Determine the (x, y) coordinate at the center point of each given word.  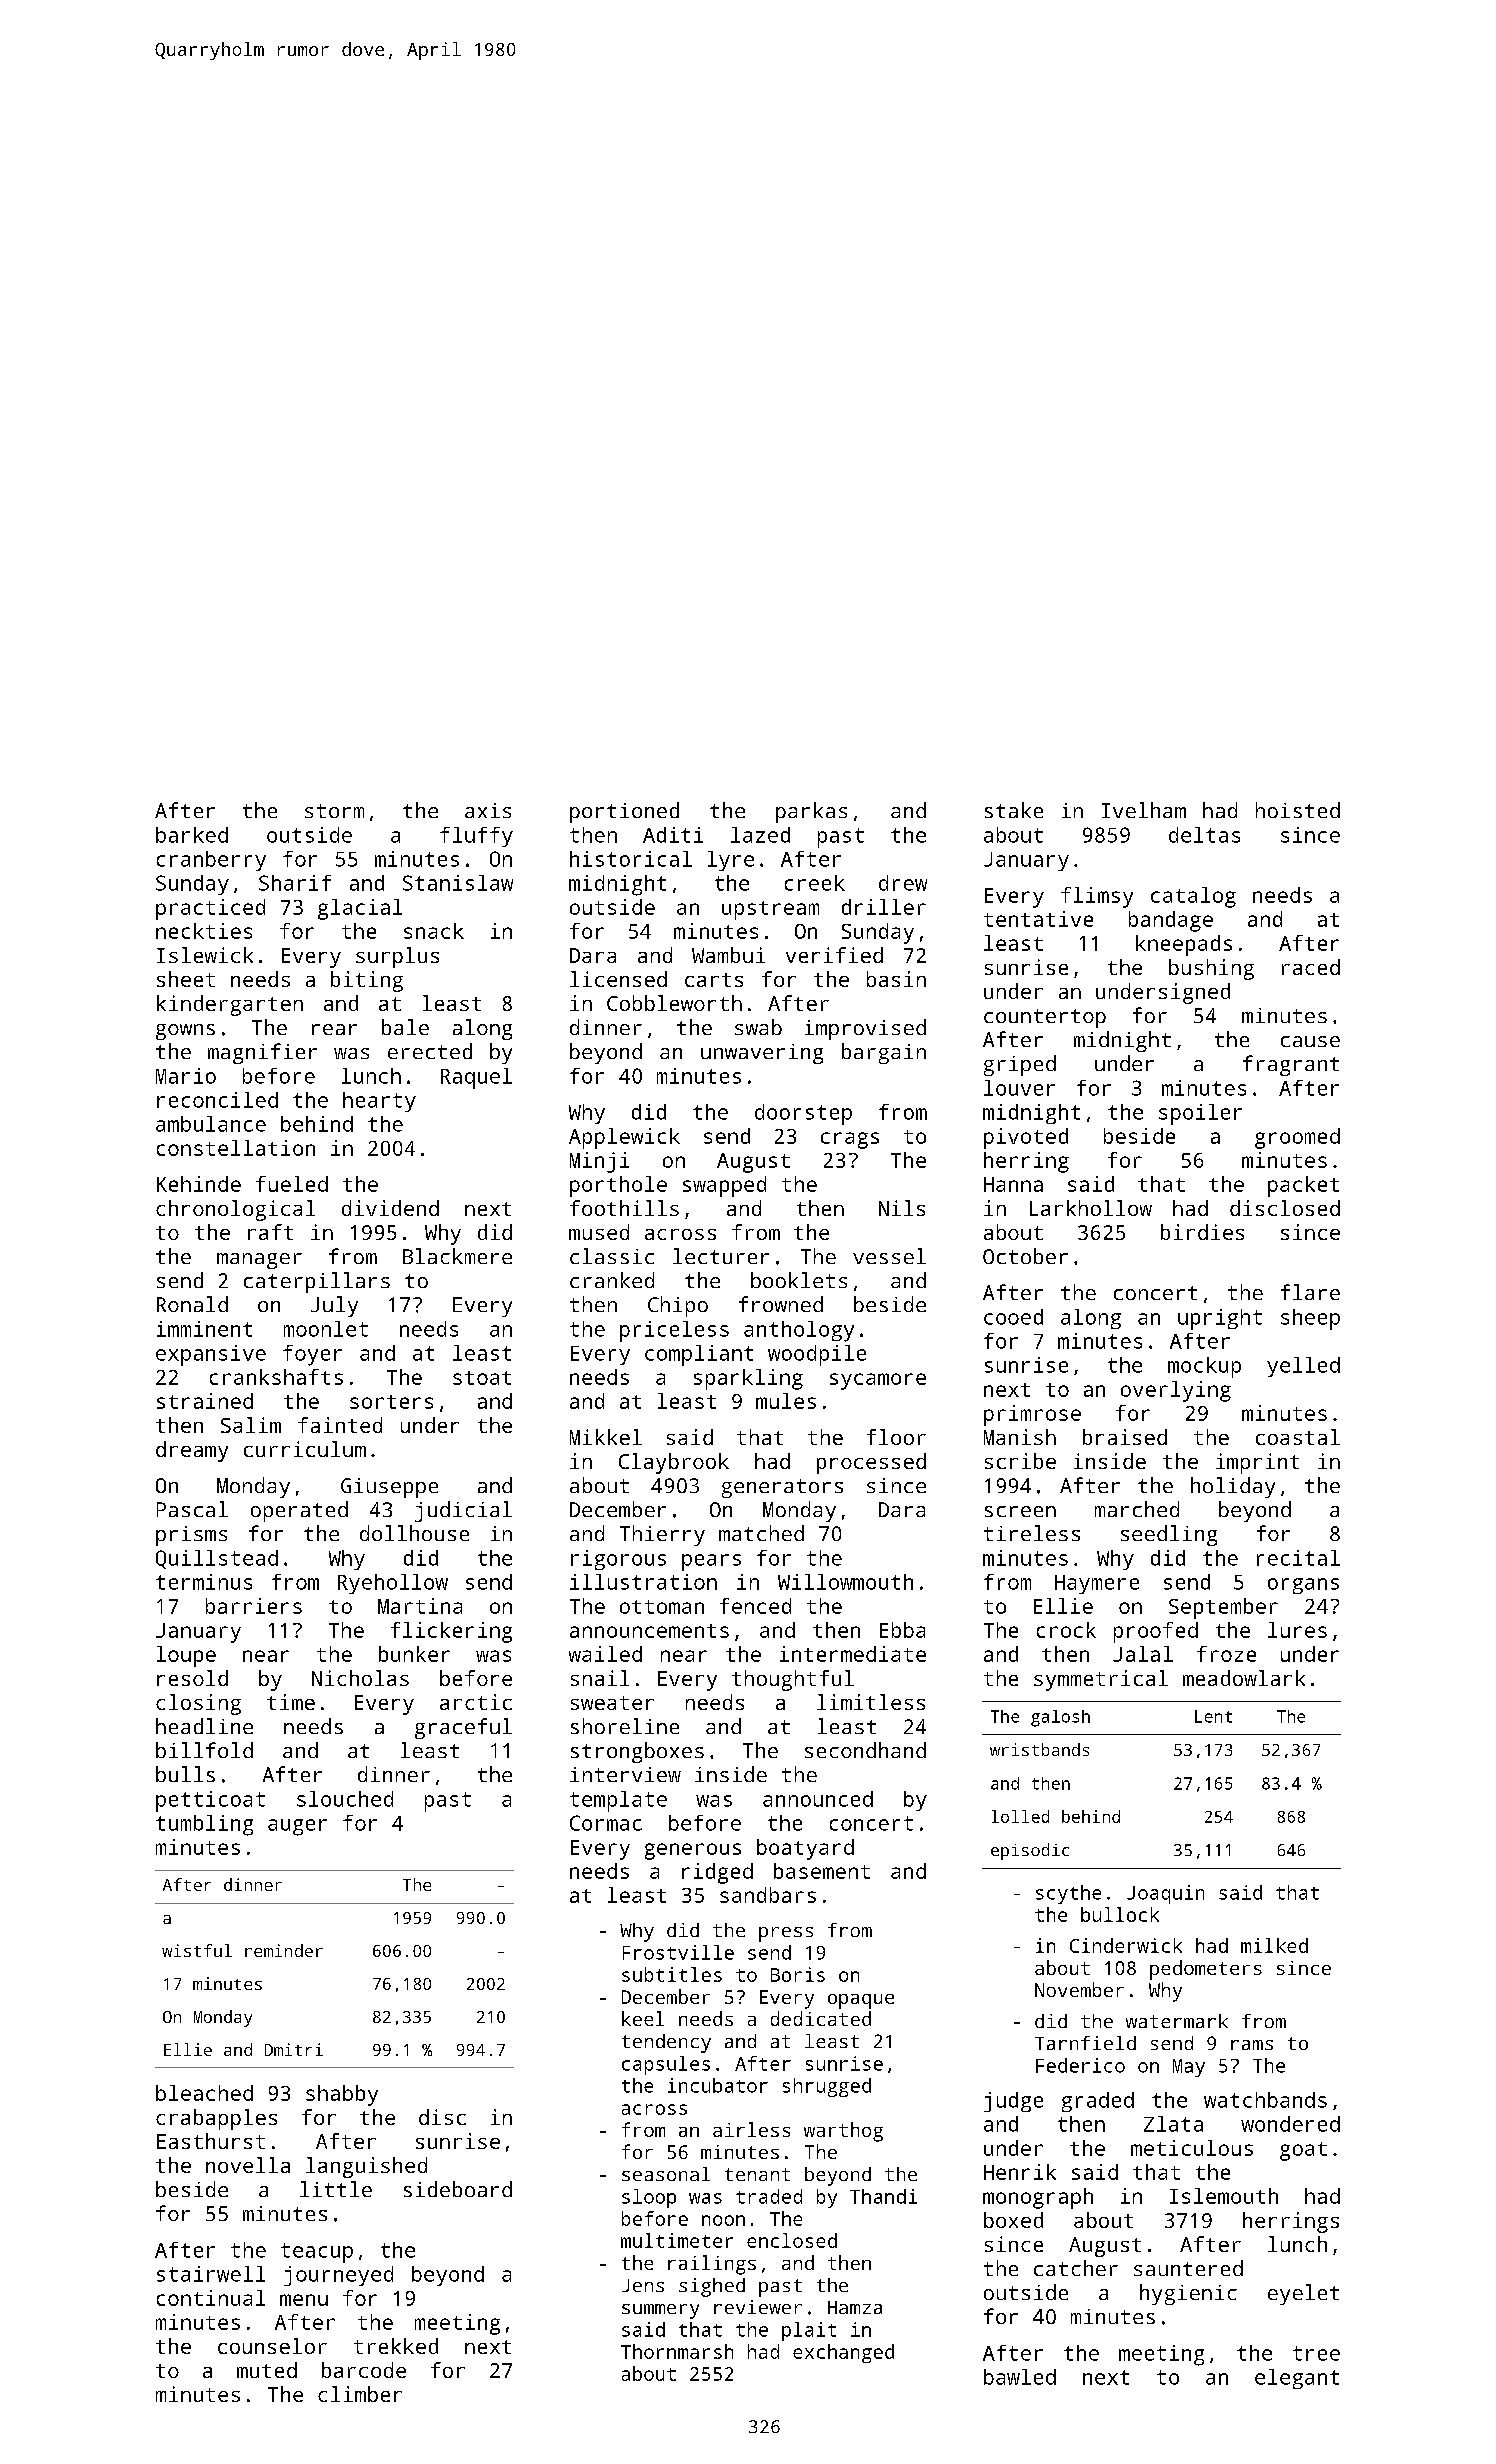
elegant (1297, 2379)
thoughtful (793, 1680)
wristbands (1039, 1749)
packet (1303, 1186)
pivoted (1026, 1138)
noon (723, 2220)
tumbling (204, 1825)
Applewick (624, 1138)
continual (211, 2298)
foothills (624, 1208)
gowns (185, 1032)
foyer (312, 1355)
